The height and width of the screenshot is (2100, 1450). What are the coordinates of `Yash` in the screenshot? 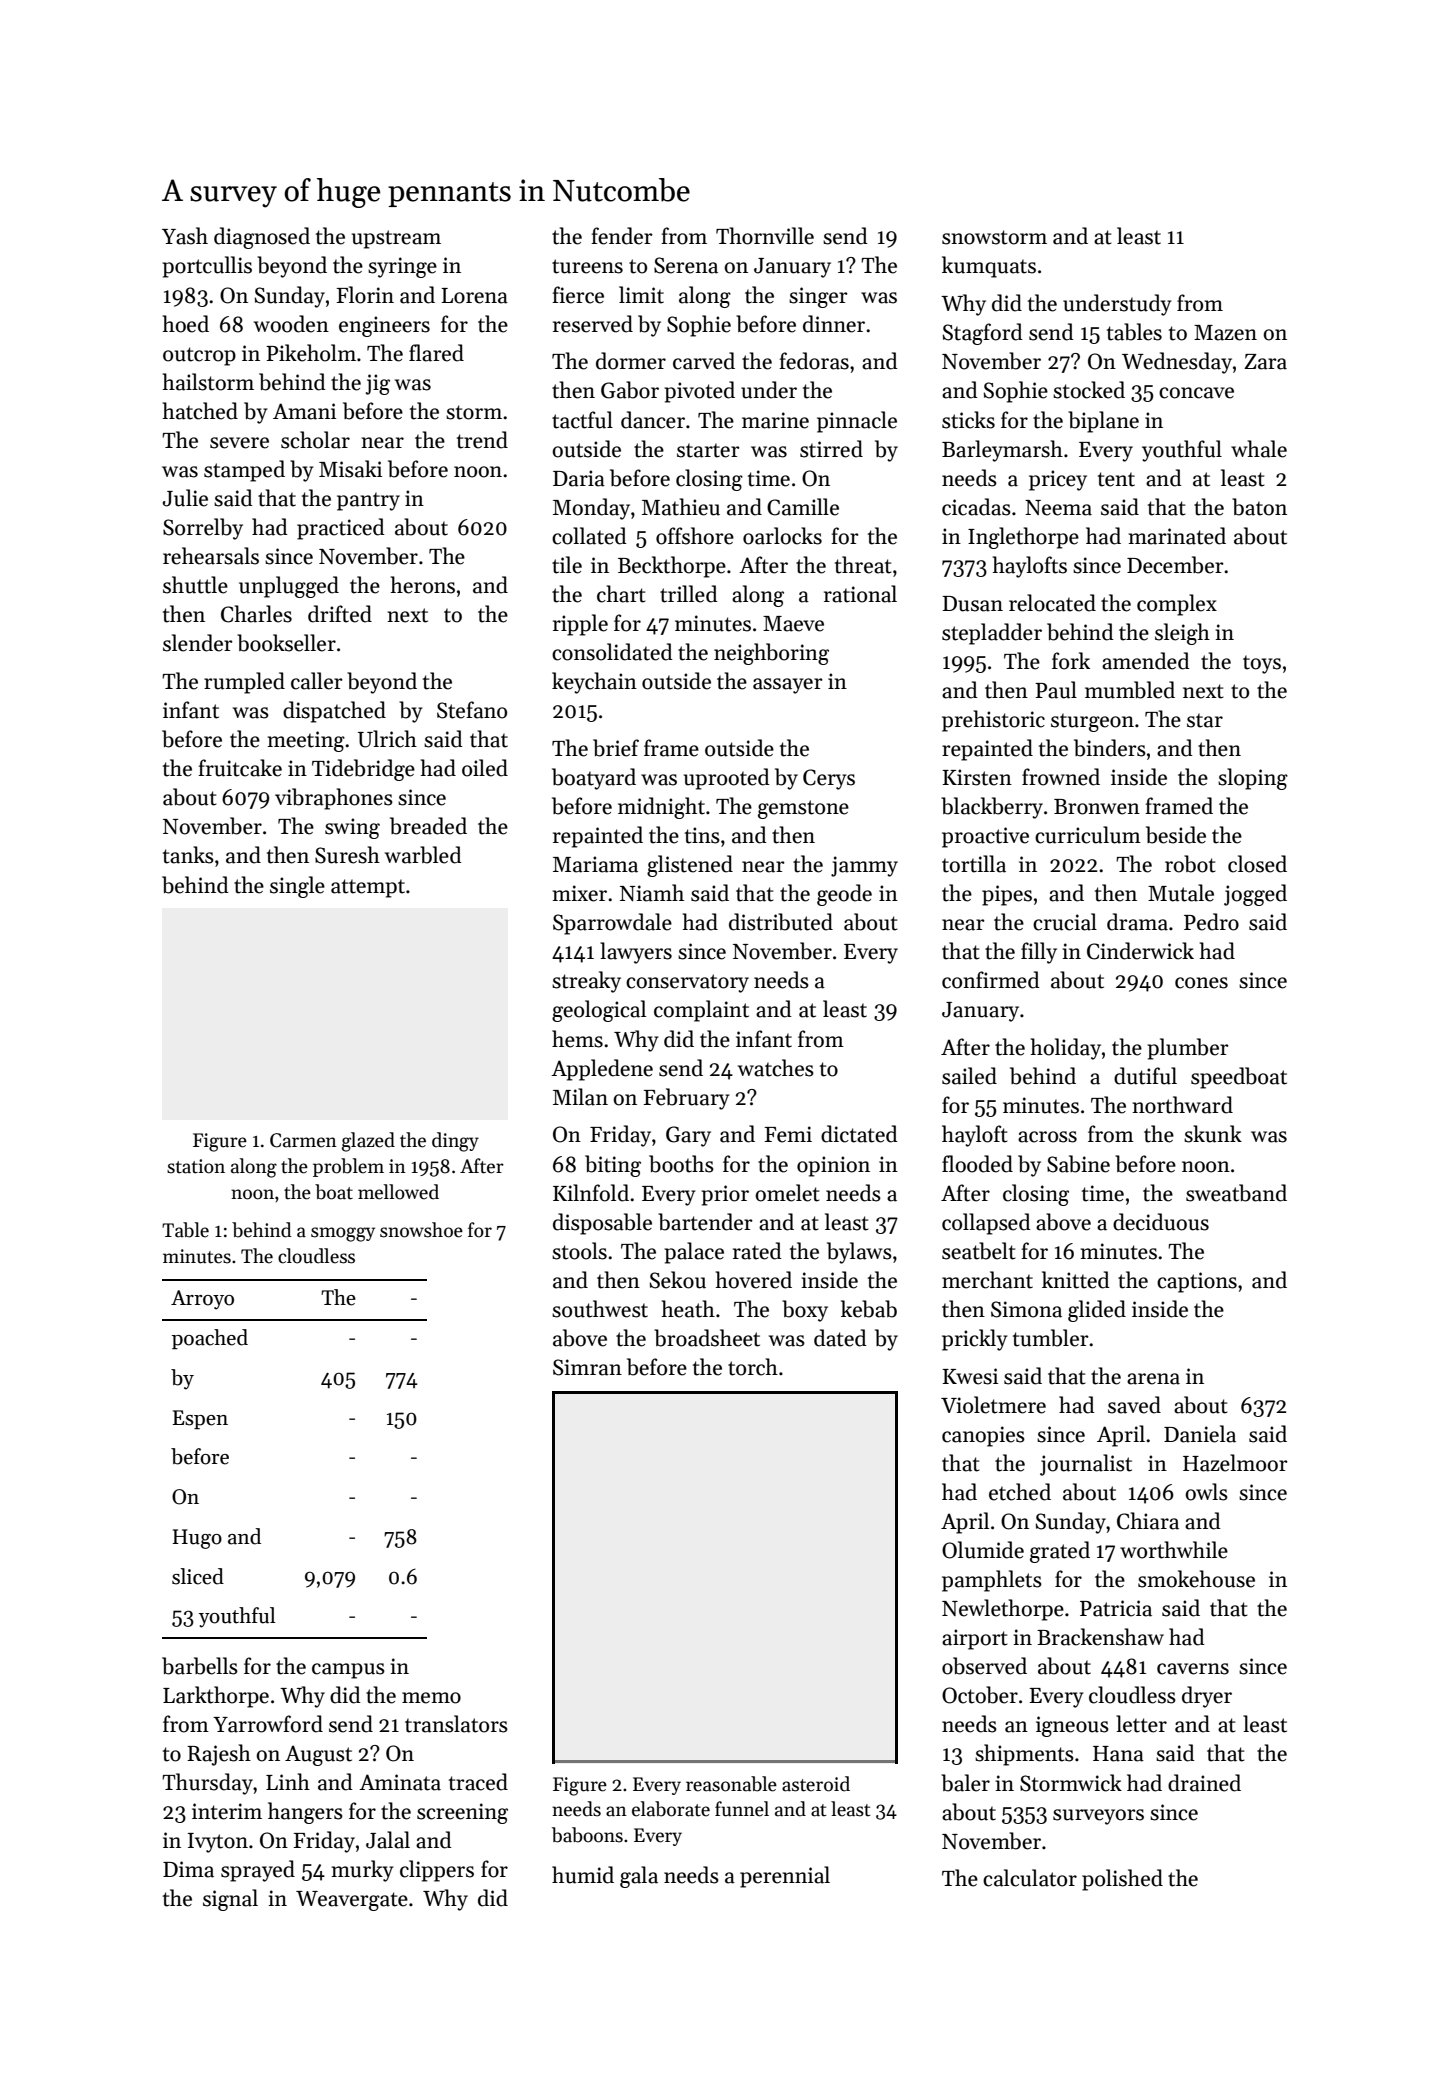 It's located at (185, 236).
